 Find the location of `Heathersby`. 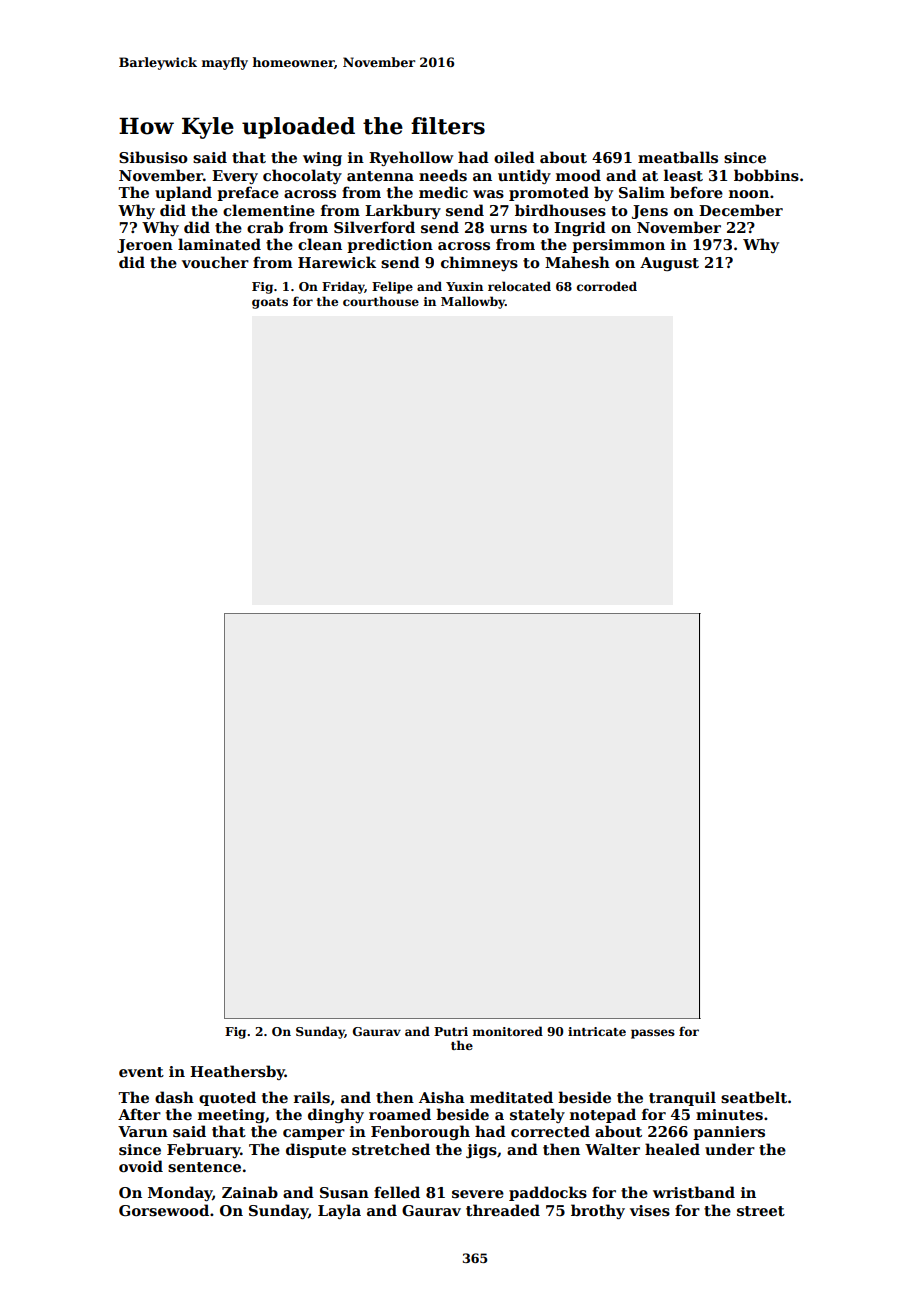

Heathersby is located at coordinates (237, 1072).
